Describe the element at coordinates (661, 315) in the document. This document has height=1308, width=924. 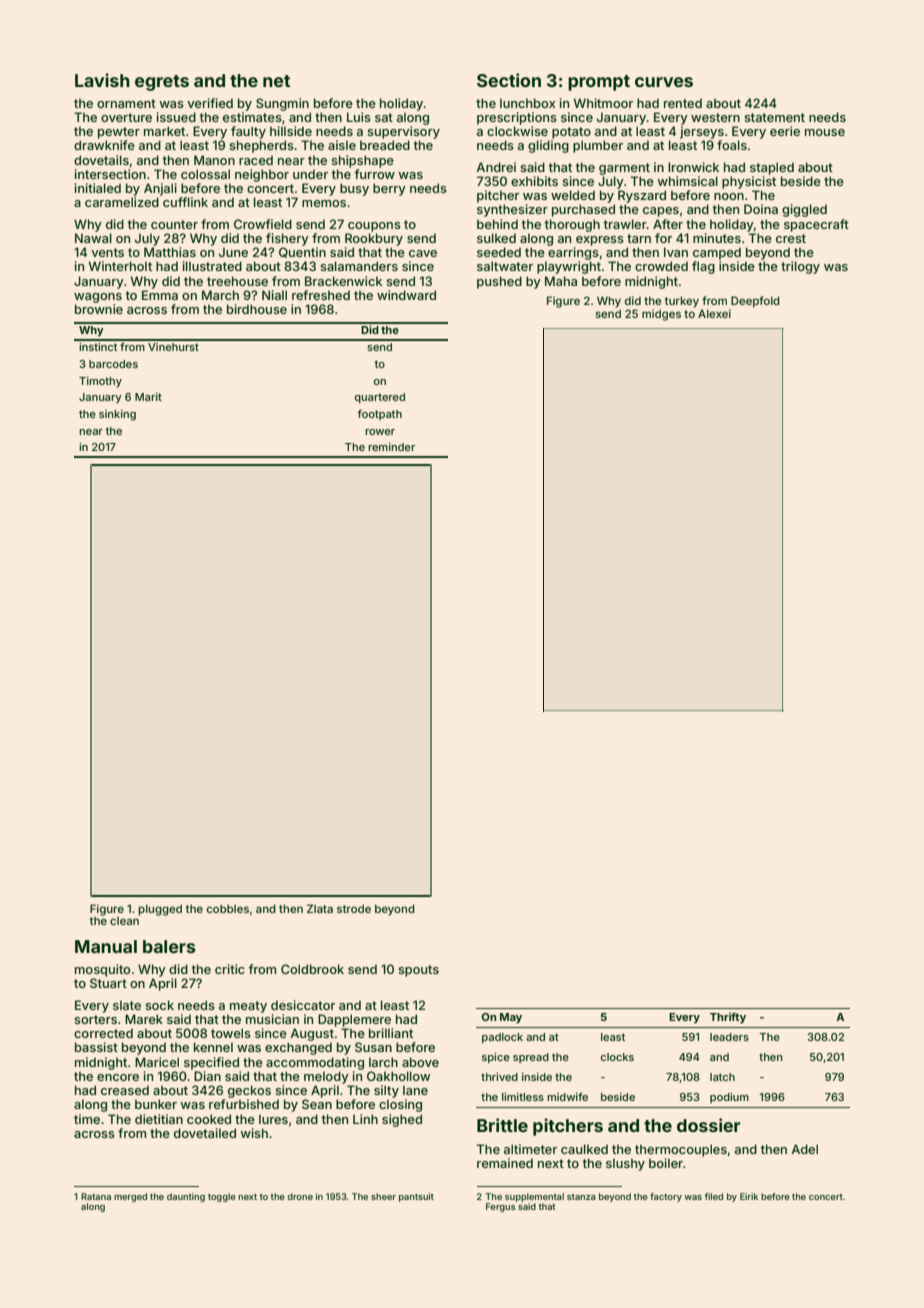
I see `midges` at that location.
